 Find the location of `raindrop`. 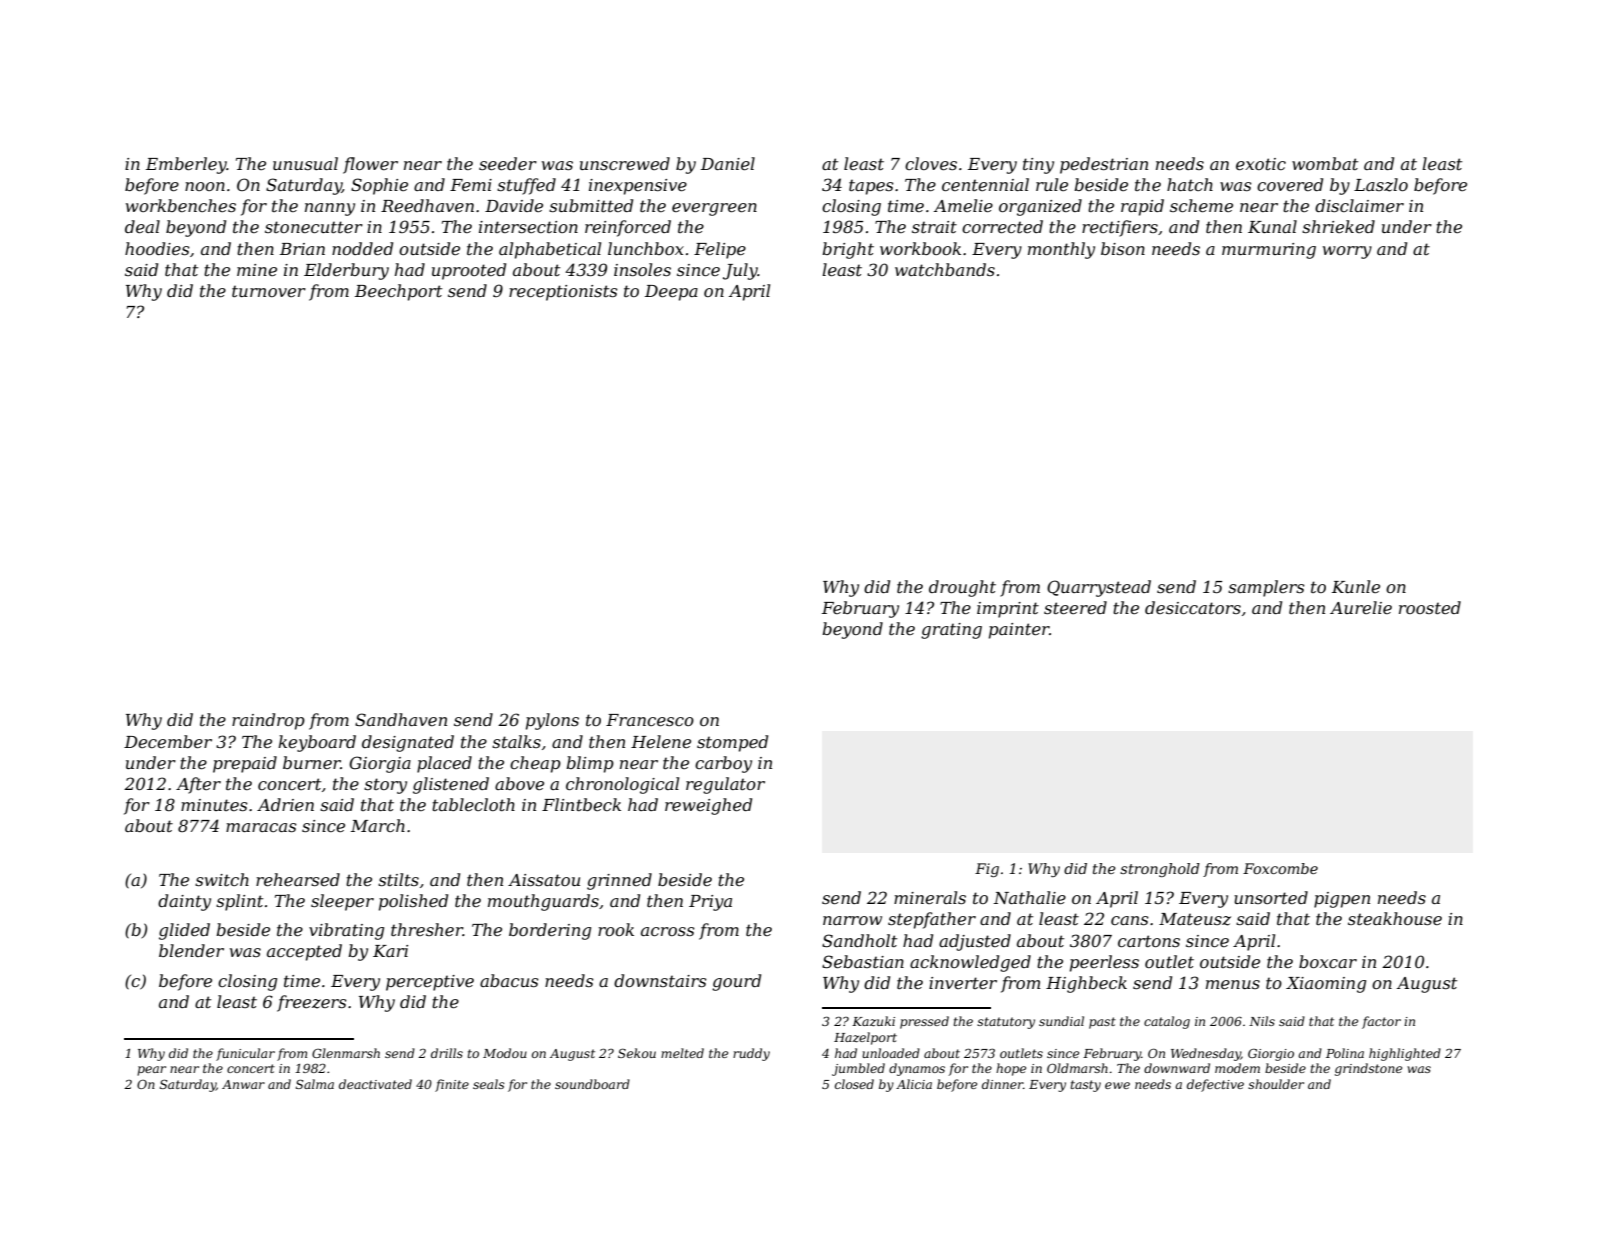

raindrop is located at coordinates (268, 721).
